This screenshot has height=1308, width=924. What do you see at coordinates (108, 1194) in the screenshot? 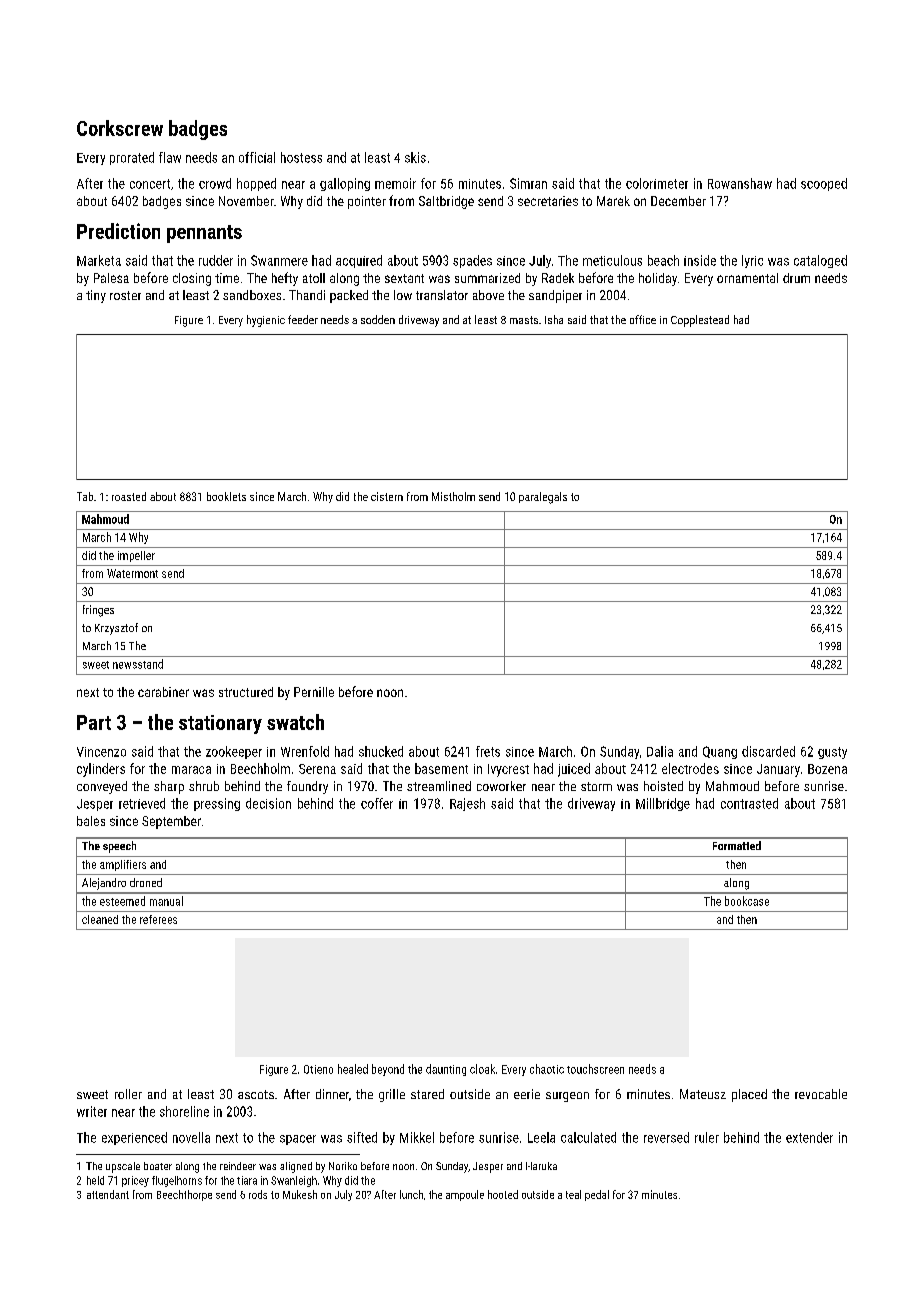
I see `attendant` at bounding box center [108, 1194].
